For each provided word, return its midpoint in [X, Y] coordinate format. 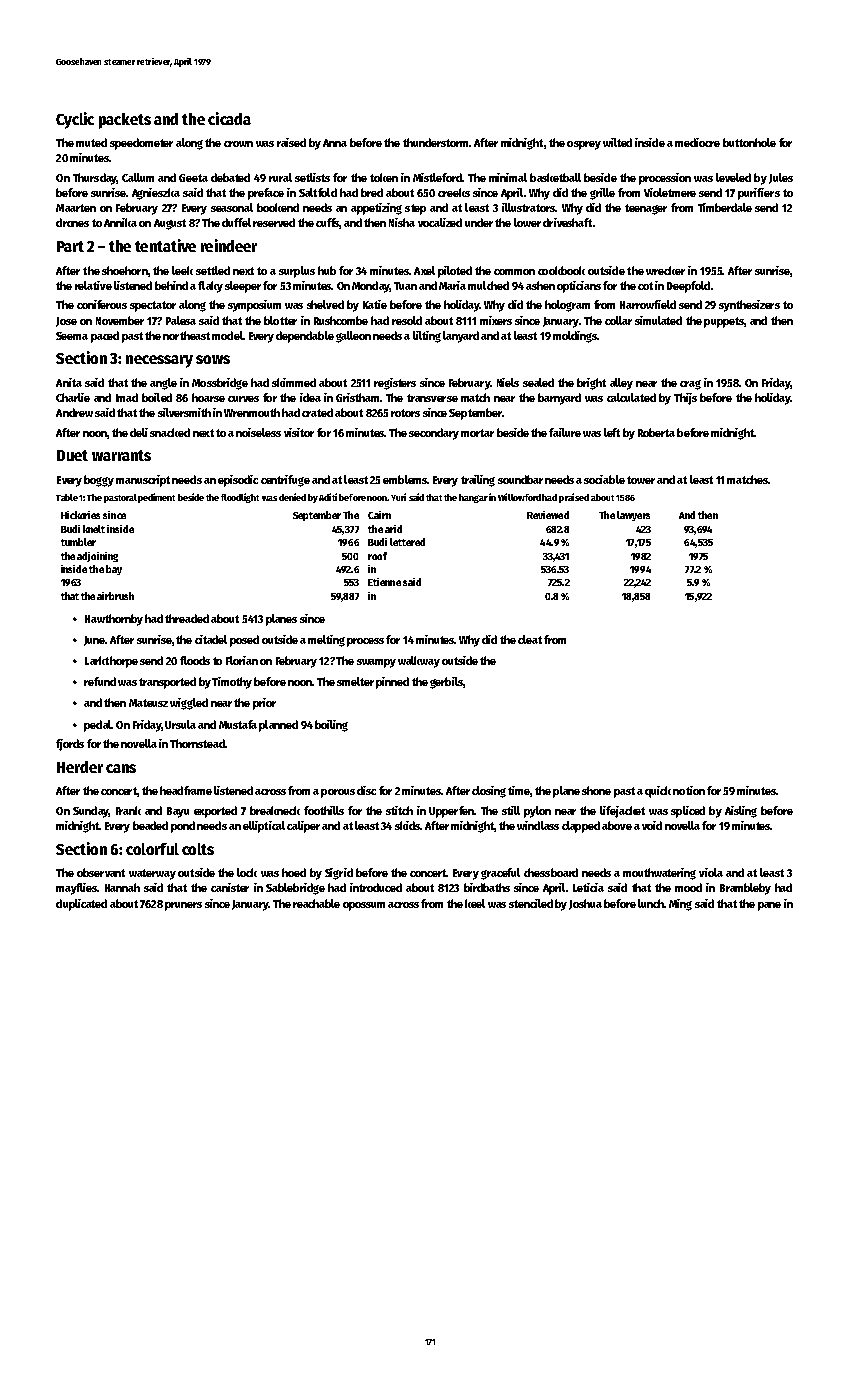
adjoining [97, 557]
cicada [229, 118]
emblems [405, 479]
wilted [617, 142]
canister [230, 887]
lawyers [633, 516]
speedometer [141, 144]
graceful [500, 874]
